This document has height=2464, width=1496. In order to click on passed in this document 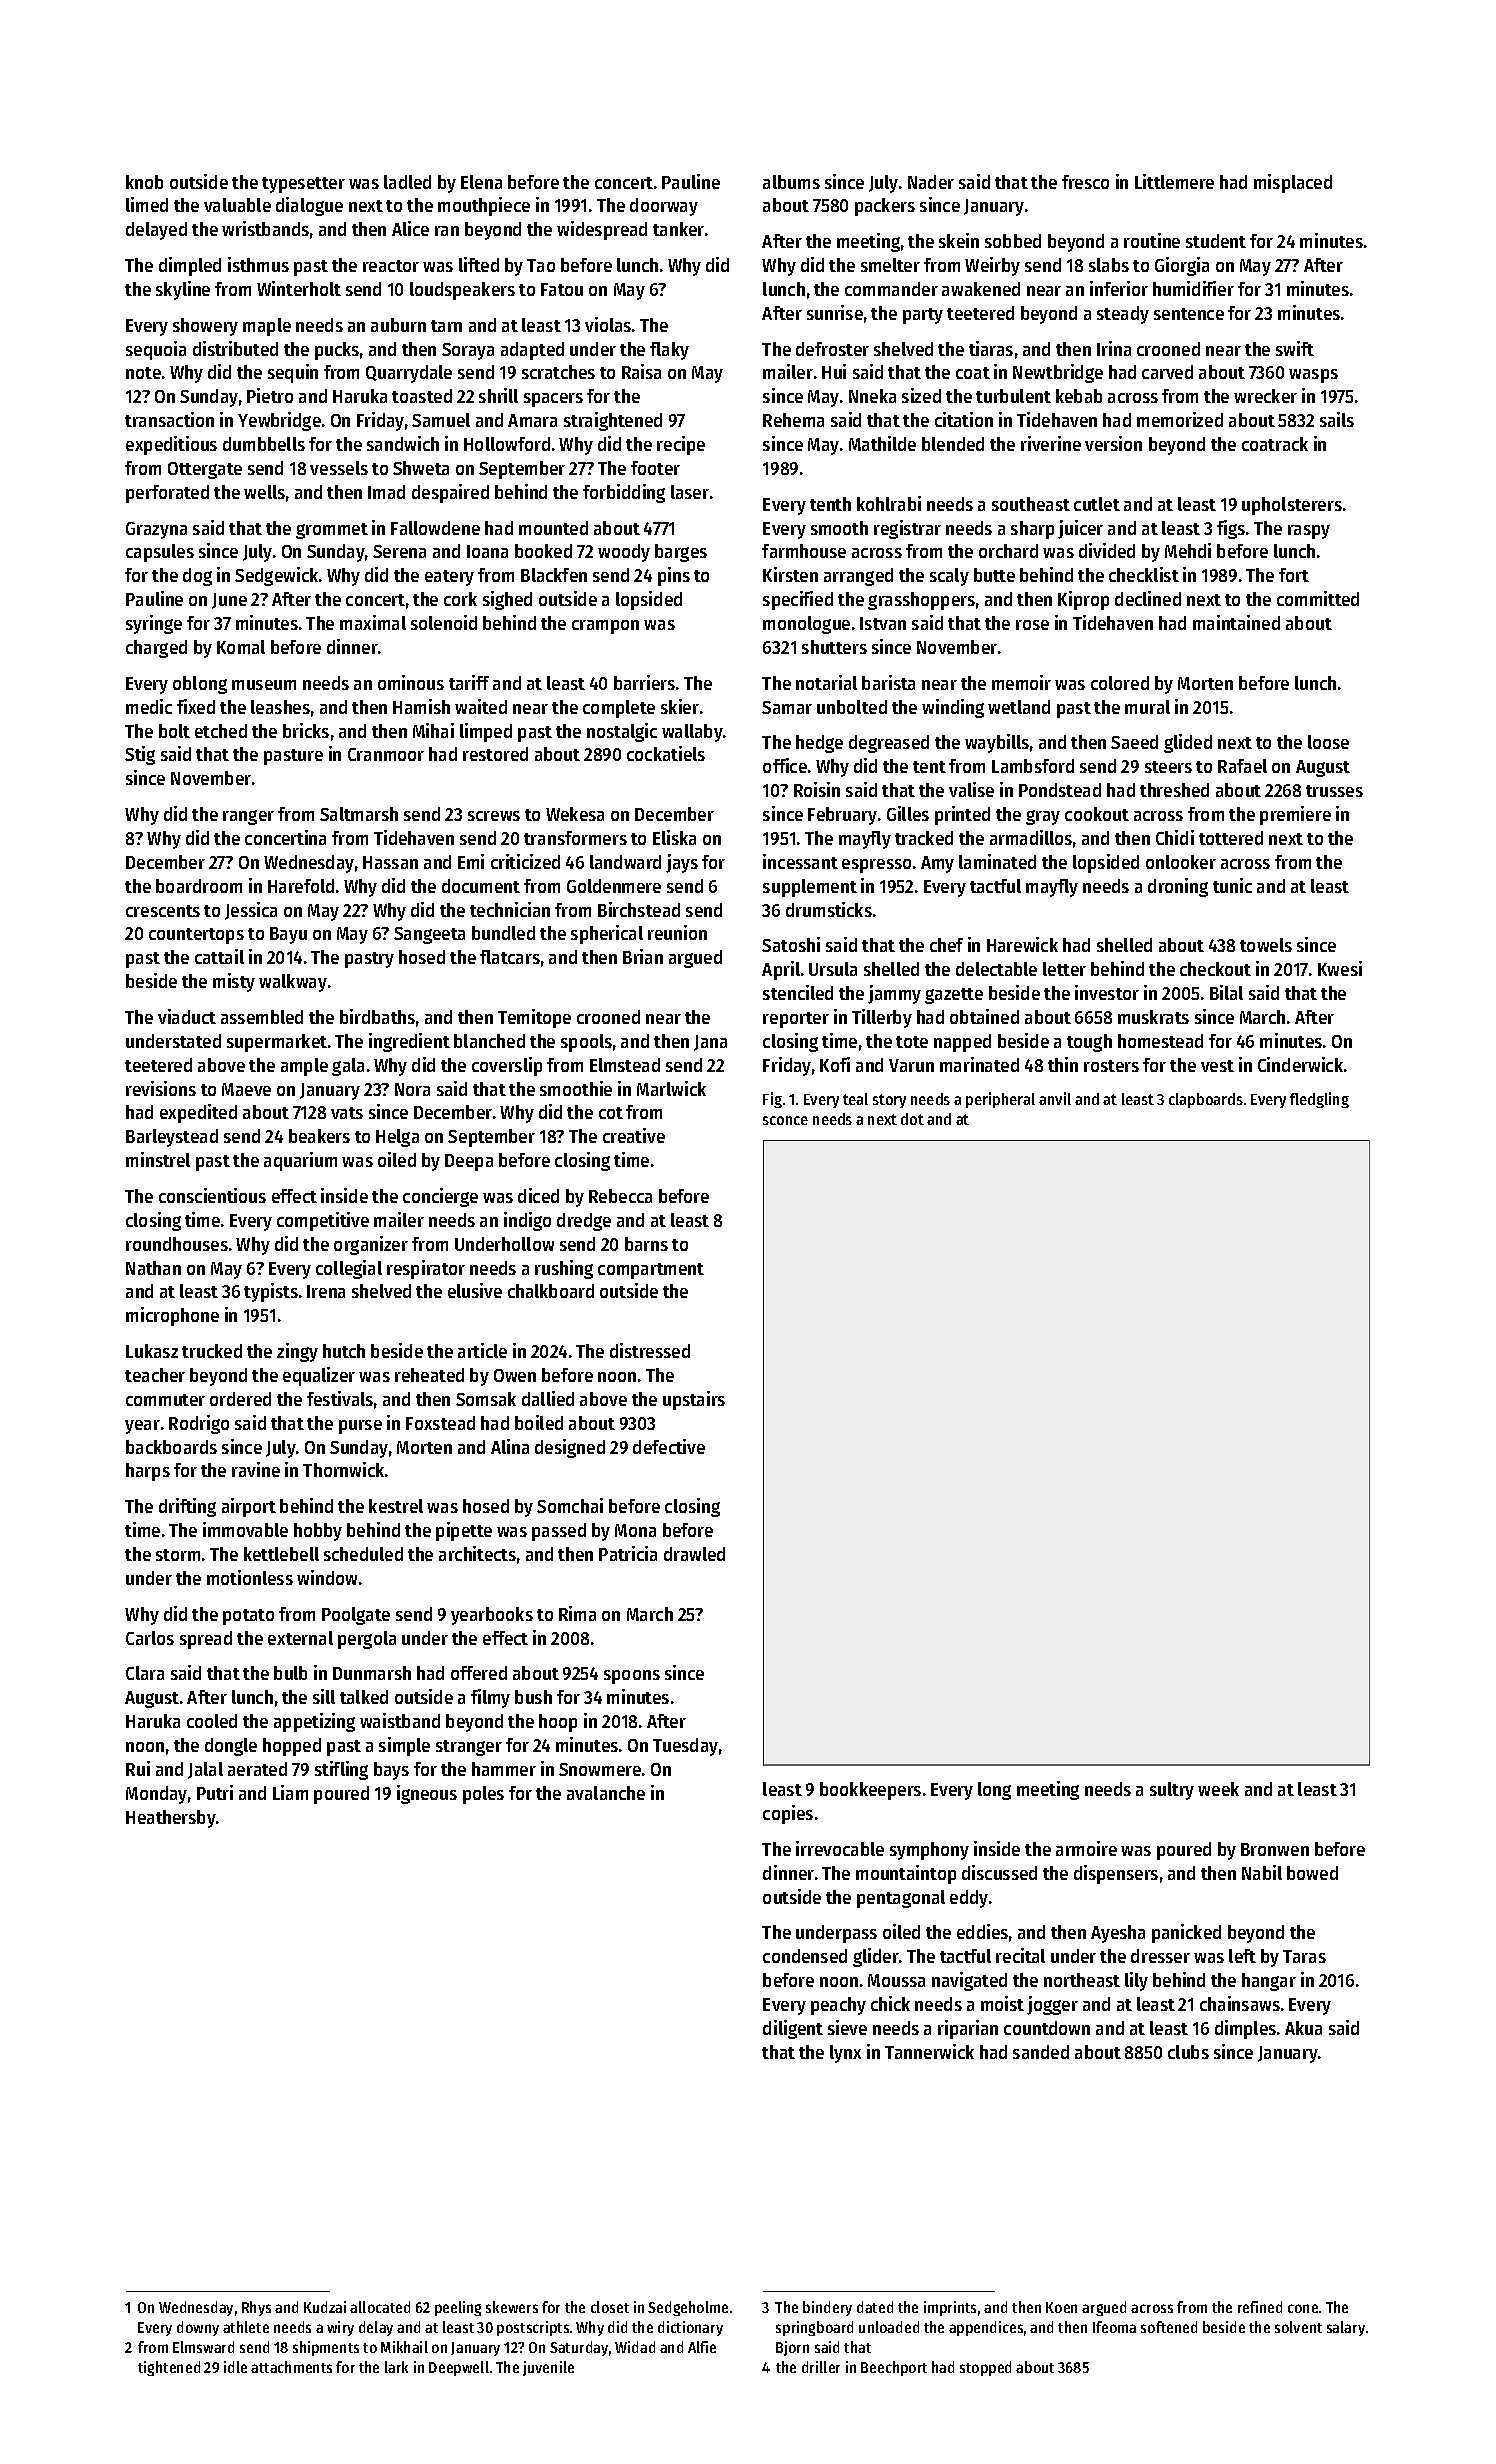, I will do `click(559, 1532)`.
